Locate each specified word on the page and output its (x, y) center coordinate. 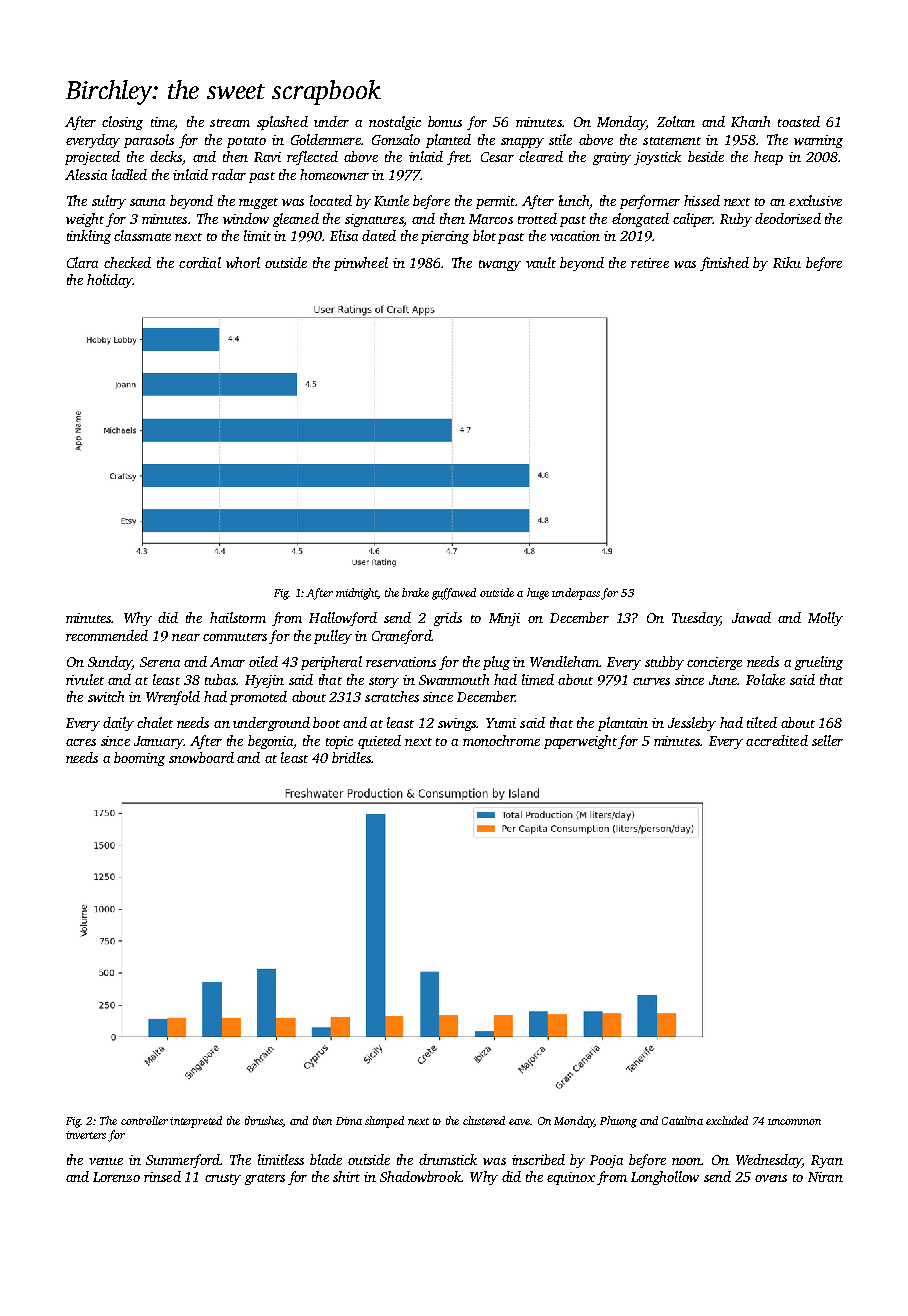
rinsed (162, 1176)
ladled (129, 174)
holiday (109, 281)
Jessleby (692, 724)
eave (519, 1122)
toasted (799, 121)
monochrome (501, 740)
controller (144, 1120)
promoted (258, 698)
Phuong (618, 1122)
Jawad (751, 617)
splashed (282, 123)
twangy (500, 265)
